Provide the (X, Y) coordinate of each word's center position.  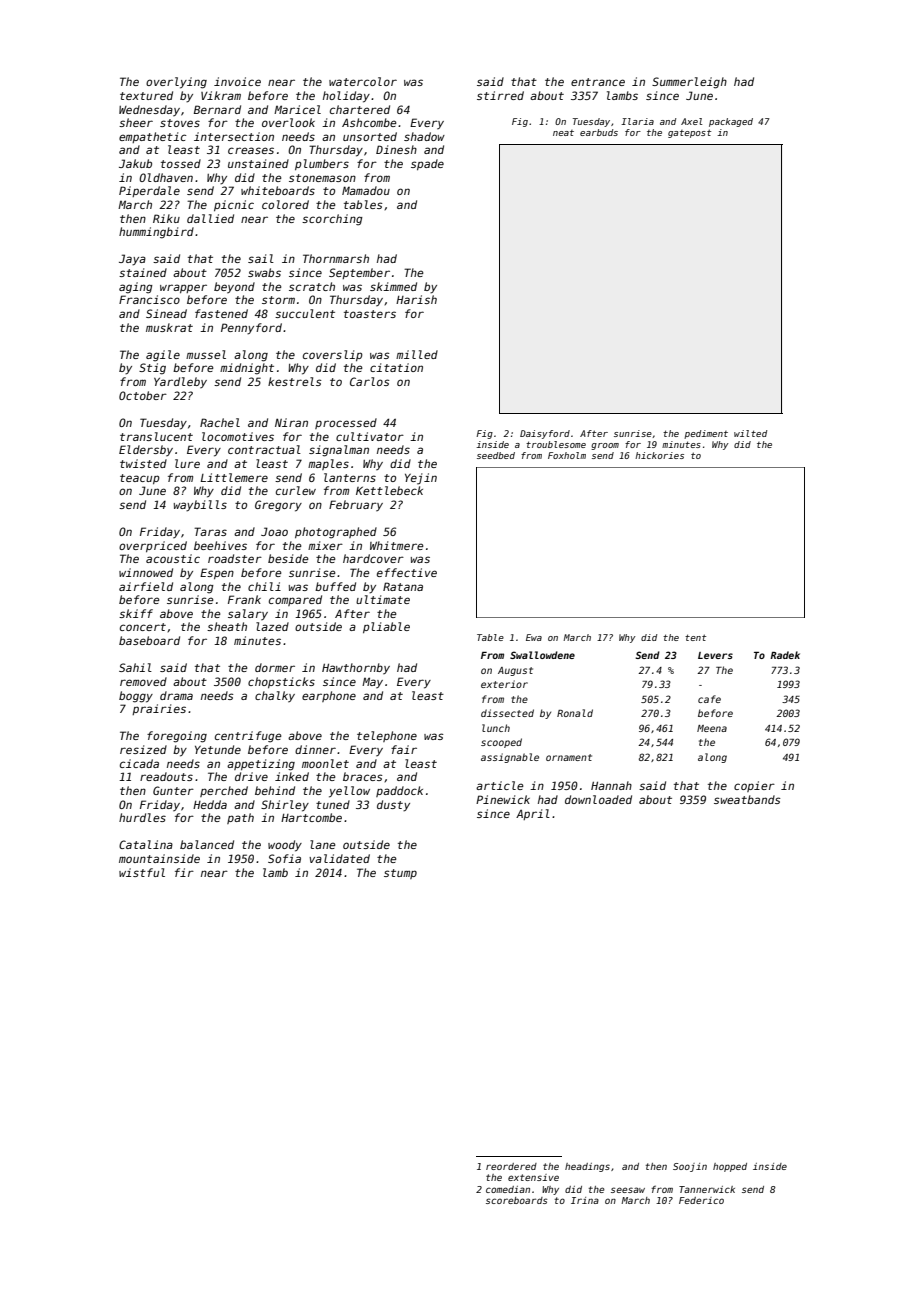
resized (143, 749)
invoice (237, 81)
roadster (235, 558)
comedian (508, 1189)
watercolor (363, 81)
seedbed (496, 455)
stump (400, 874)
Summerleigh (689, 83)
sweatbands (747, 799)
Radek (785, 655)
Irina (585, 1200)
